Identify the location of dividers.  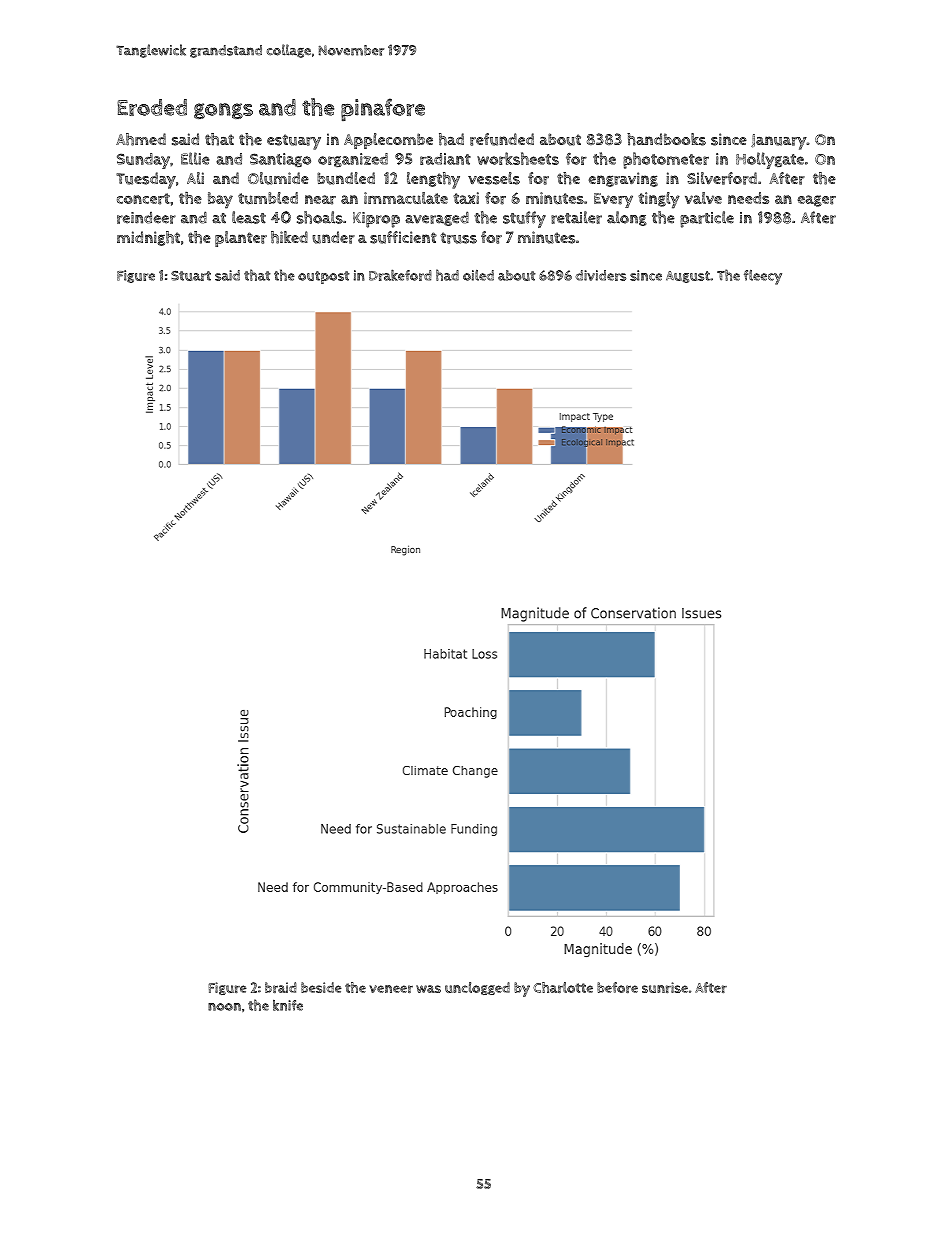
(600, 275).
